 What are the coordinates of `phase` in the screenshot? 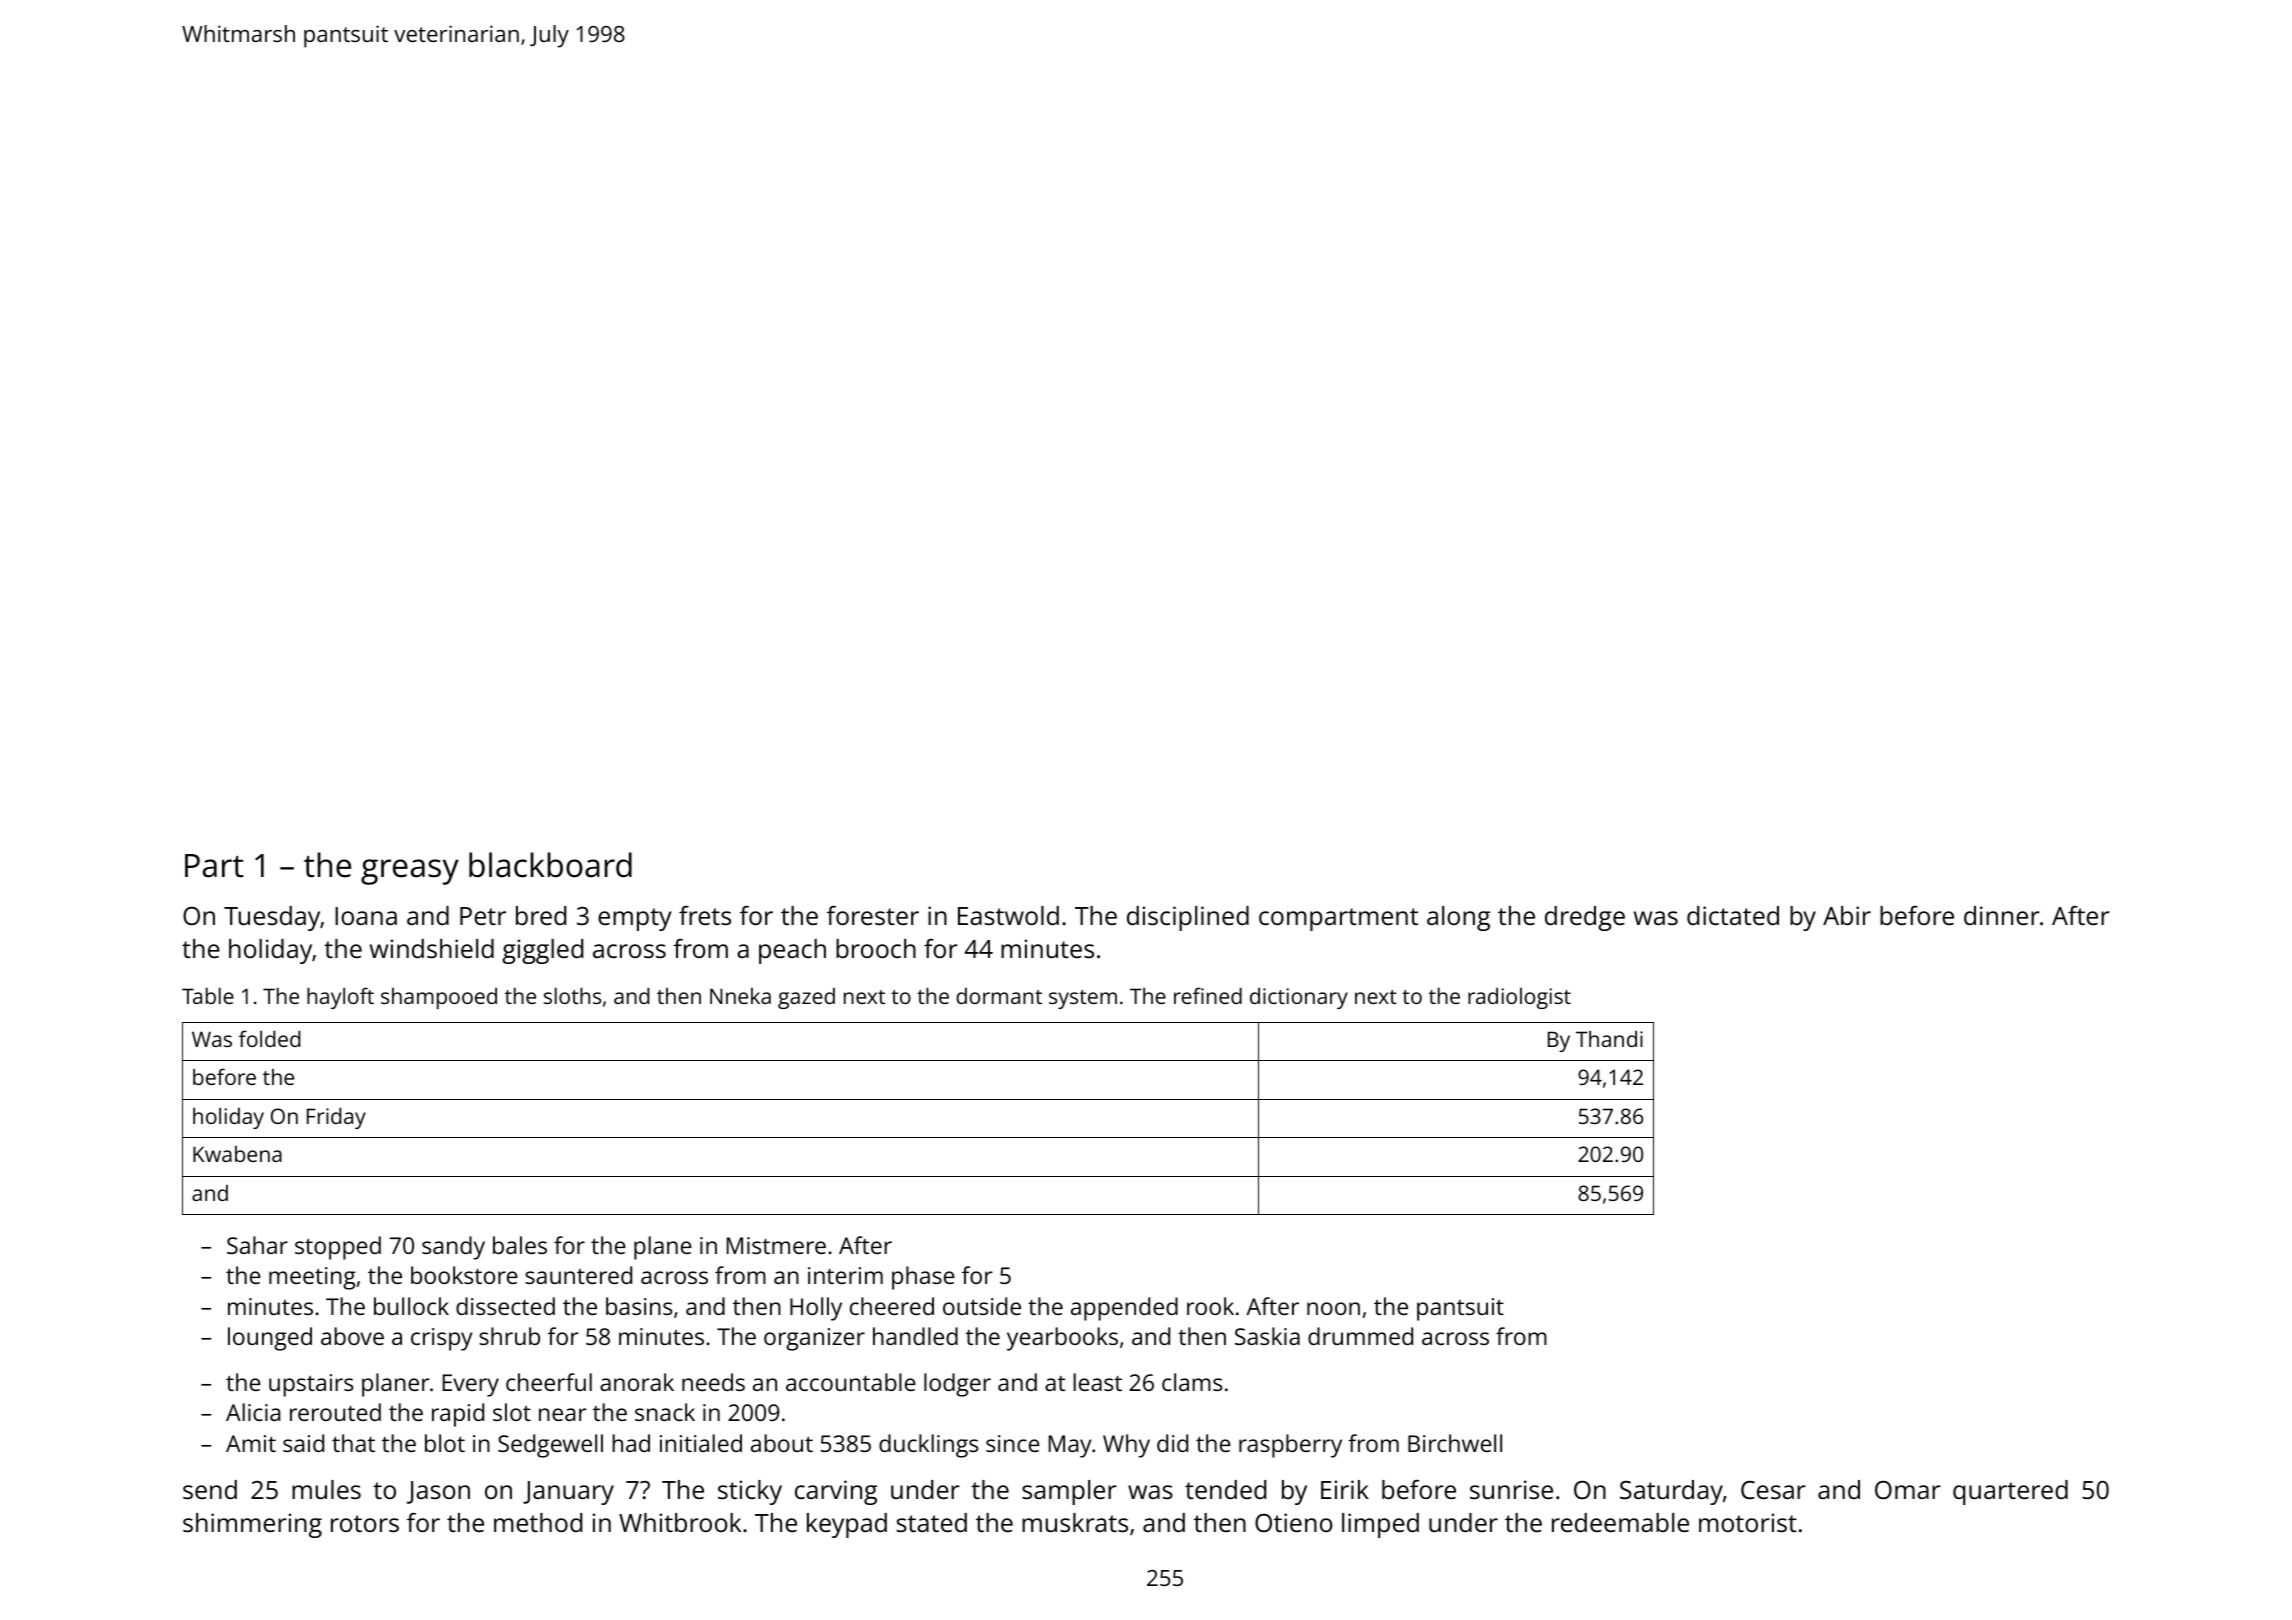 It's located at (923, 1278).
